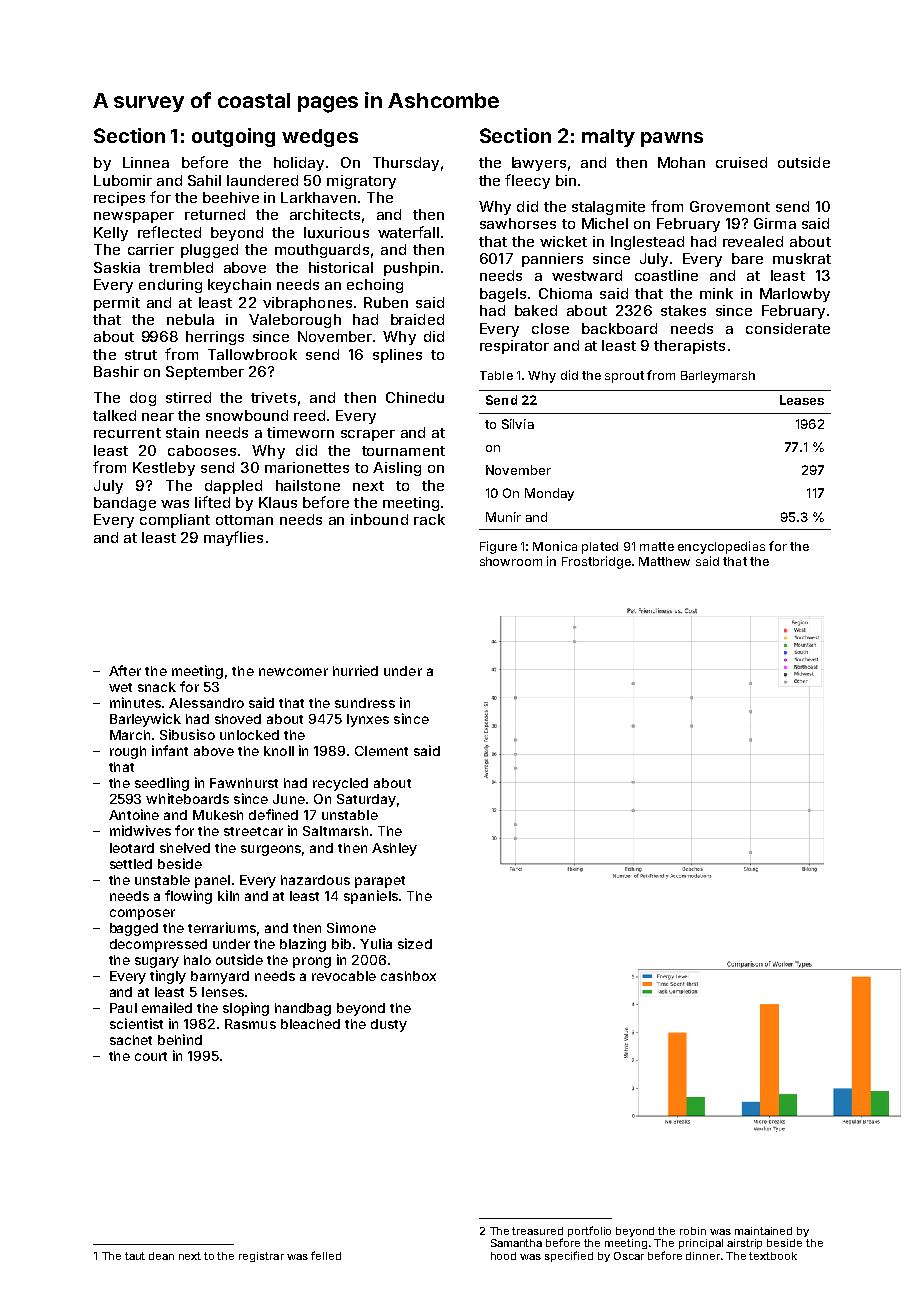  I want to click on wedges, so click(320, 138).
